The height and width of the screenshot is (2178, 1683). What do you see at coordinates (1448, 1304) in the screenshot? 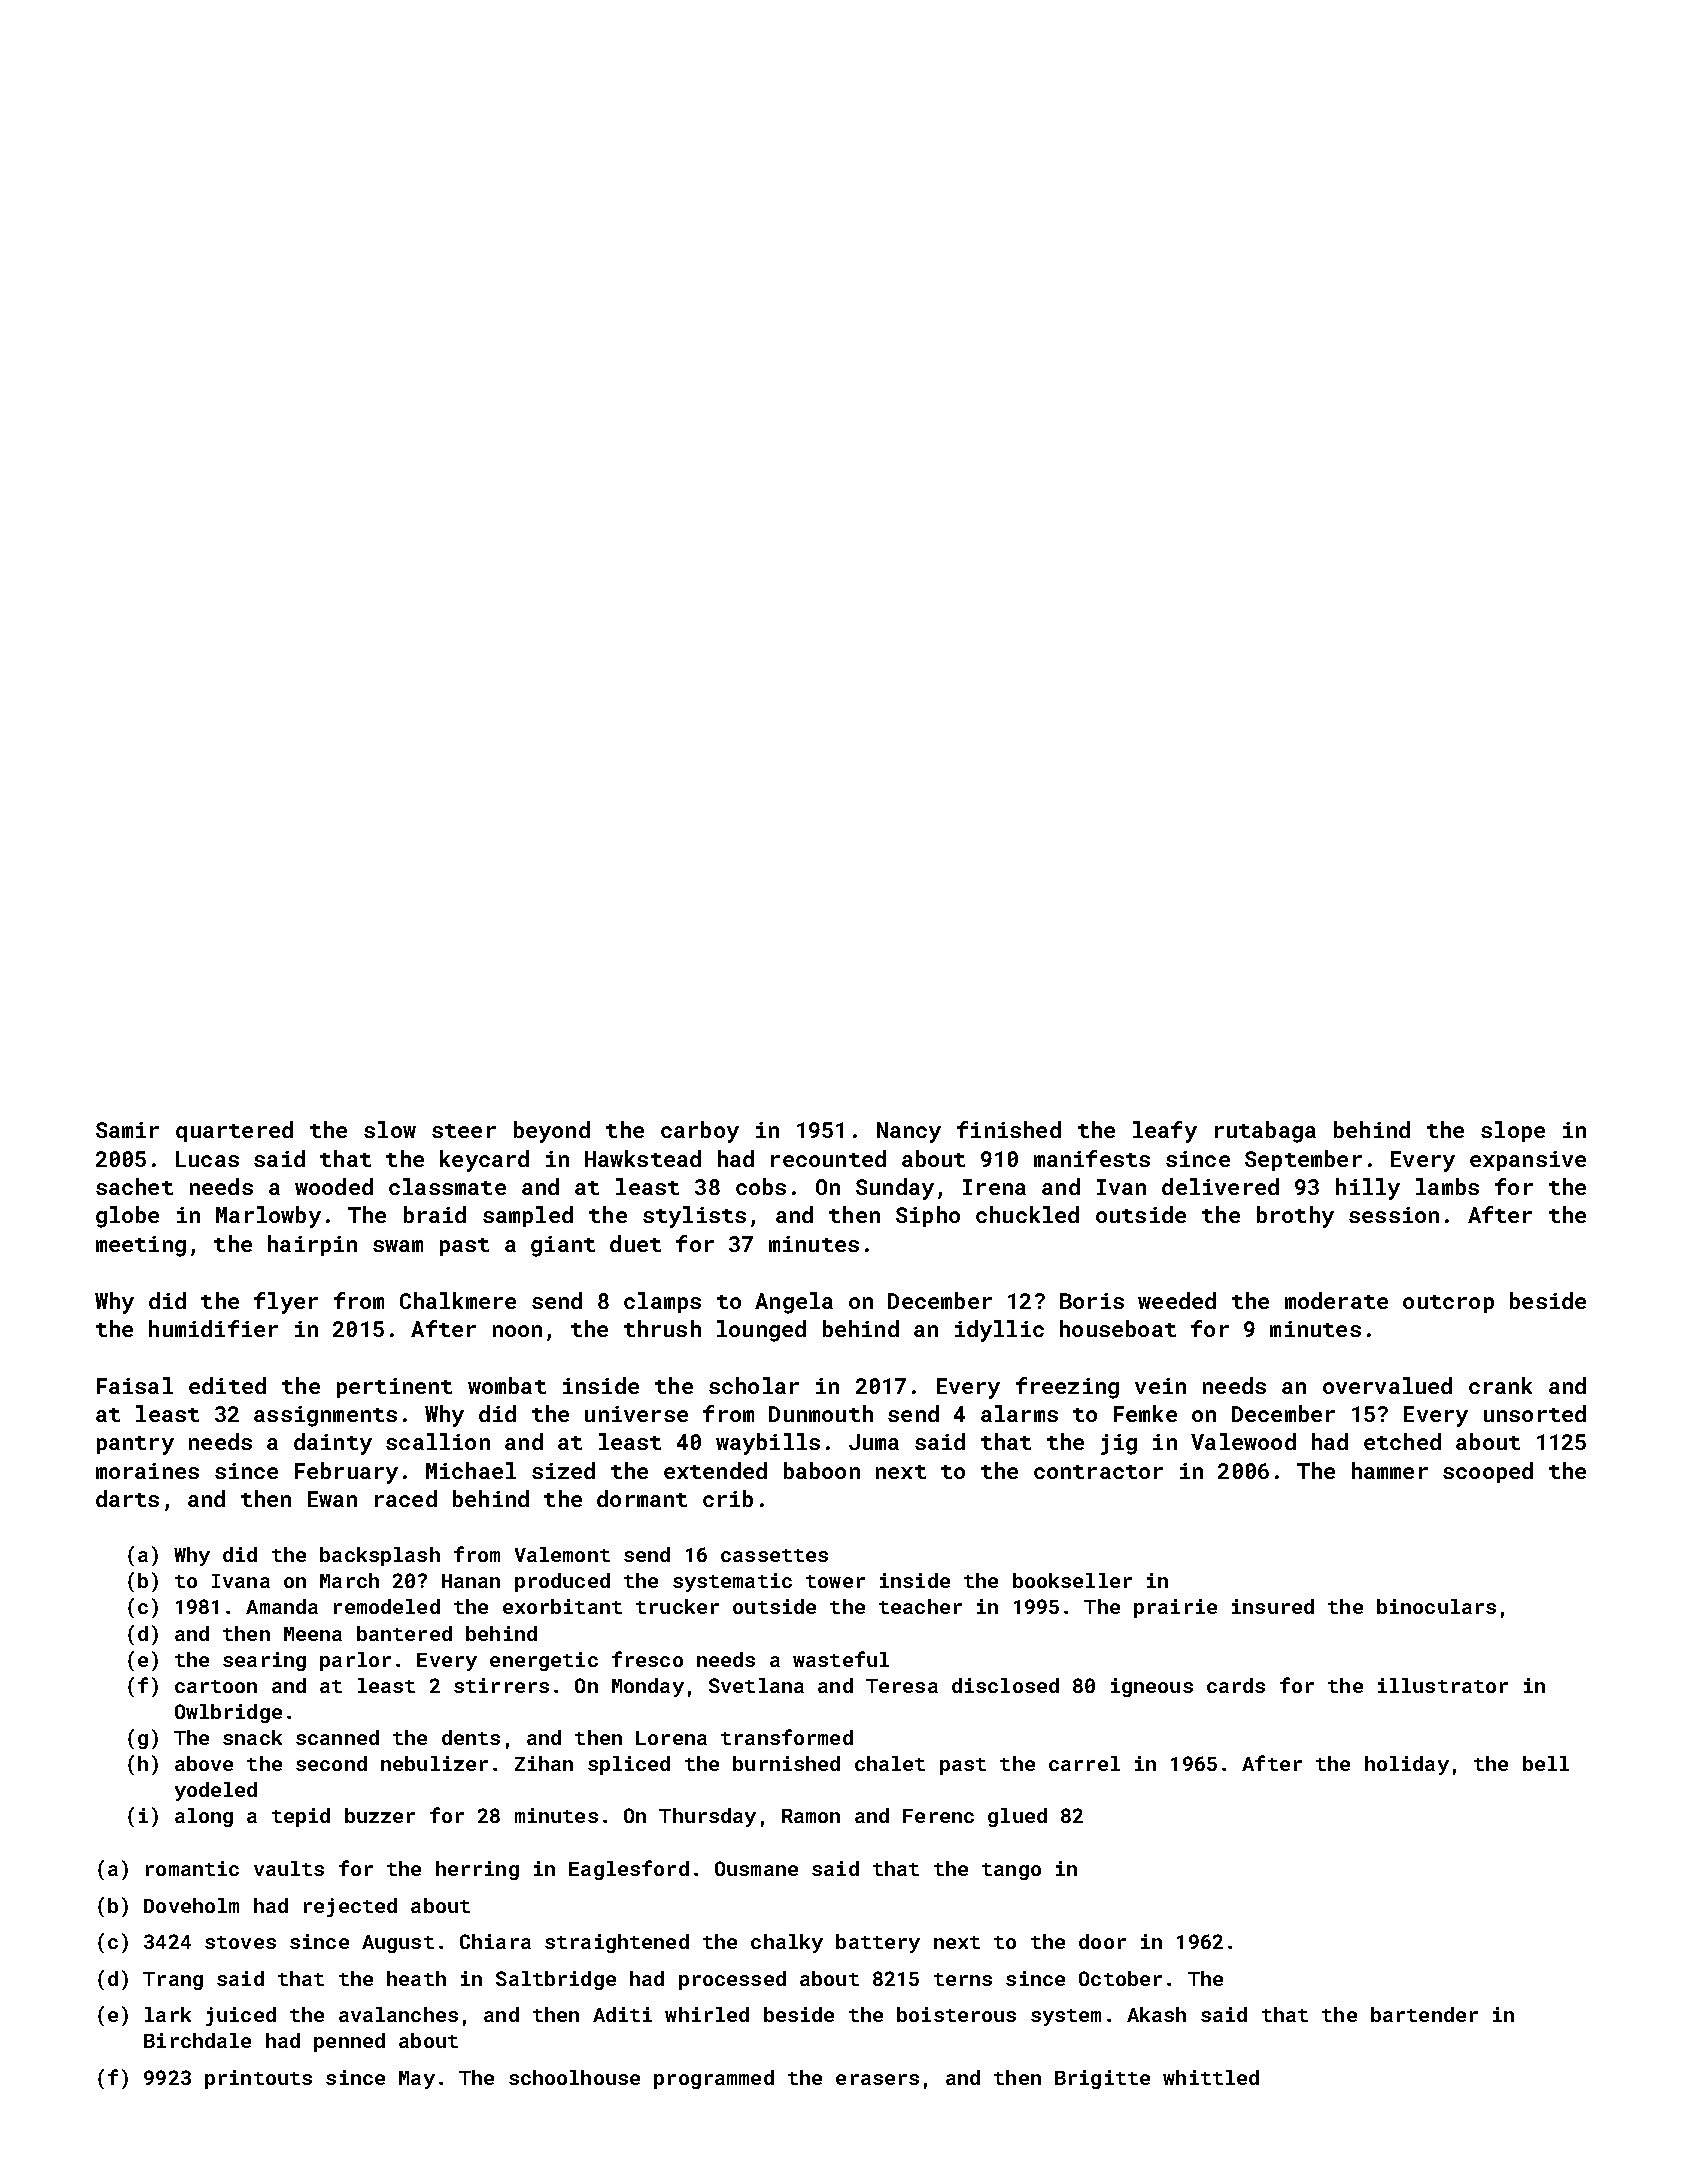
I see `outcrop` at bounding box center [1448, 1304].
